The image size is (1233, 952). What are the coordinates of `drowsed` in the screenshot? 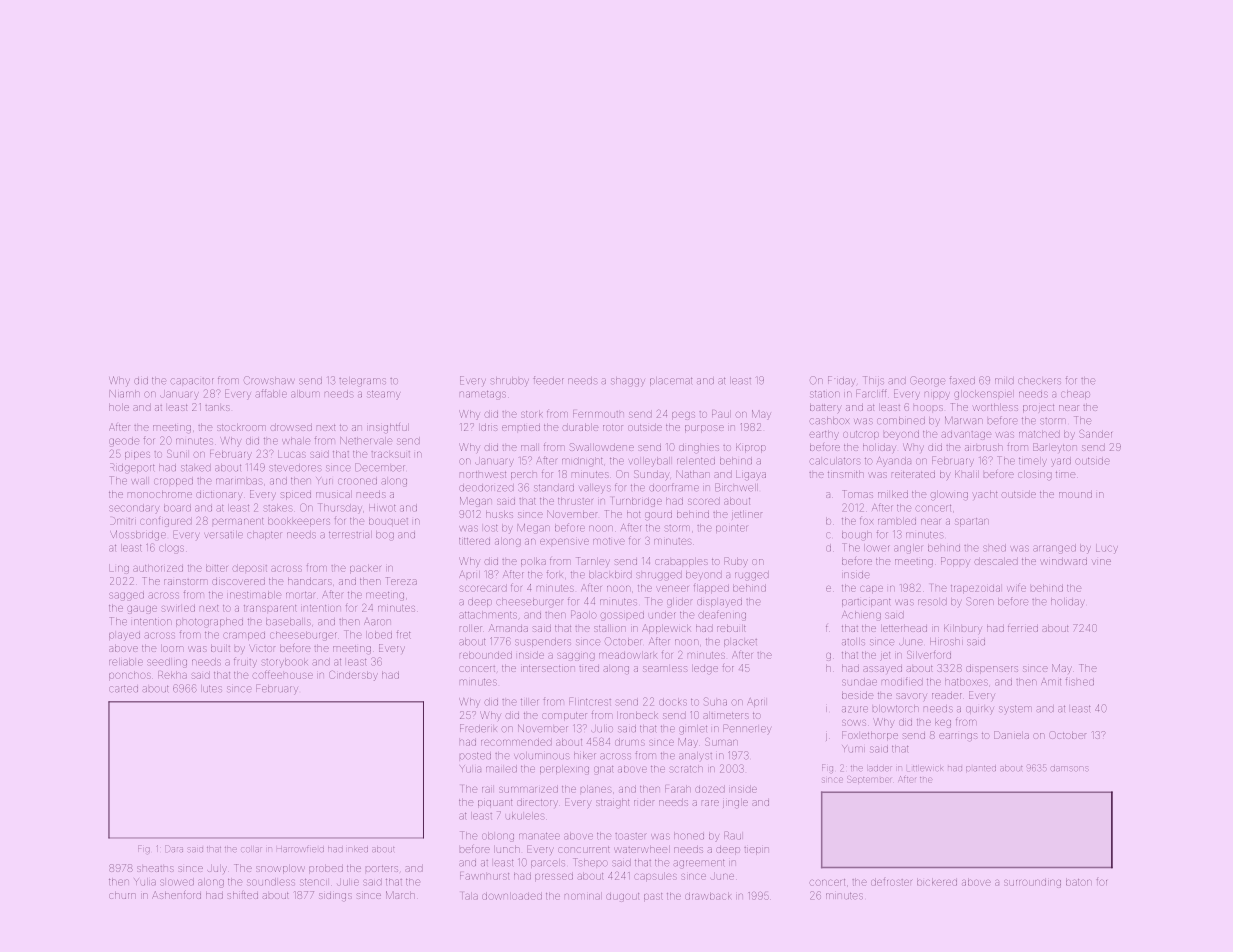 It's located at (291, 427).
